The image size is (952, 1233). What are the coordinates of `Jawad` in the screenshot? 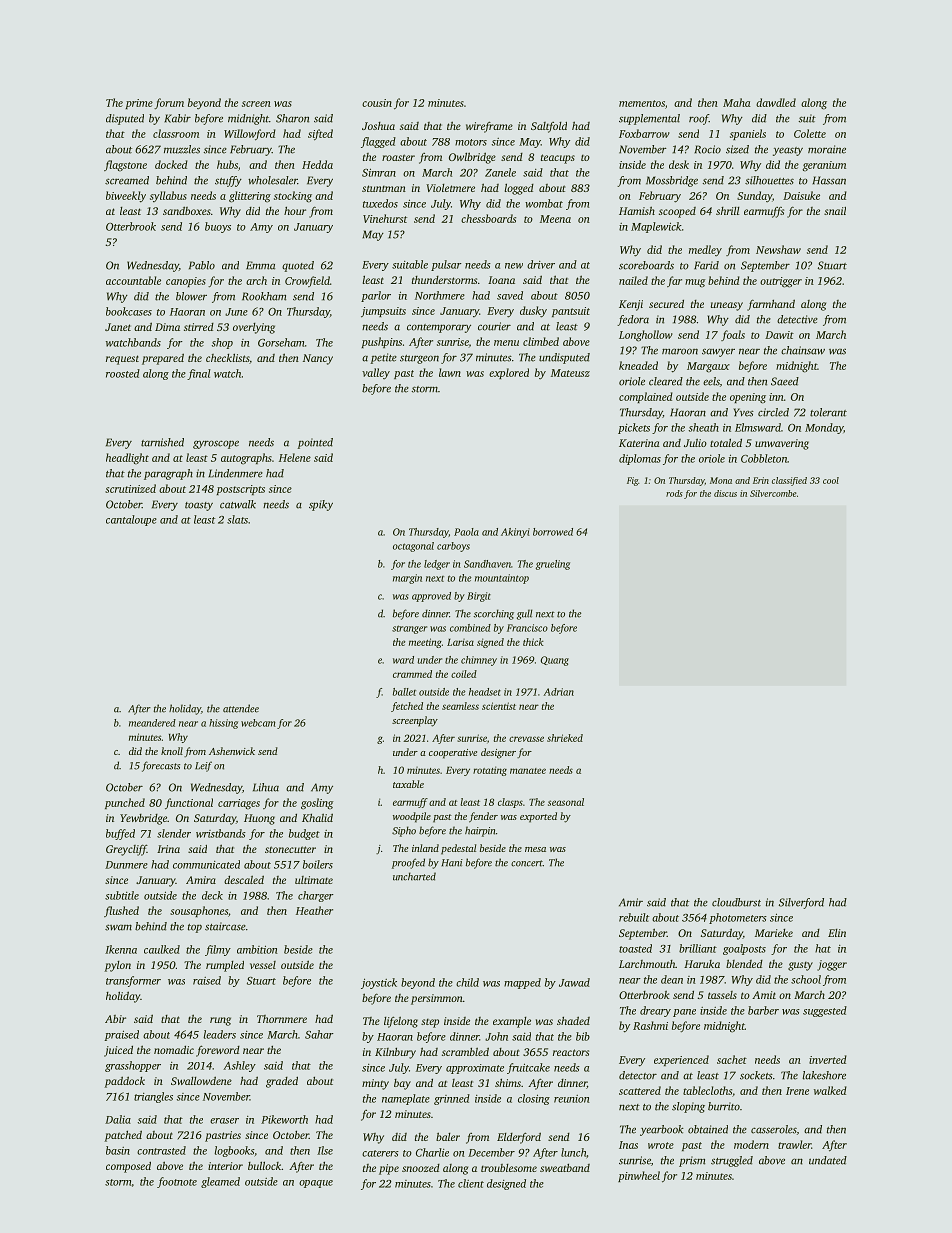 It's located at (574, 982).
